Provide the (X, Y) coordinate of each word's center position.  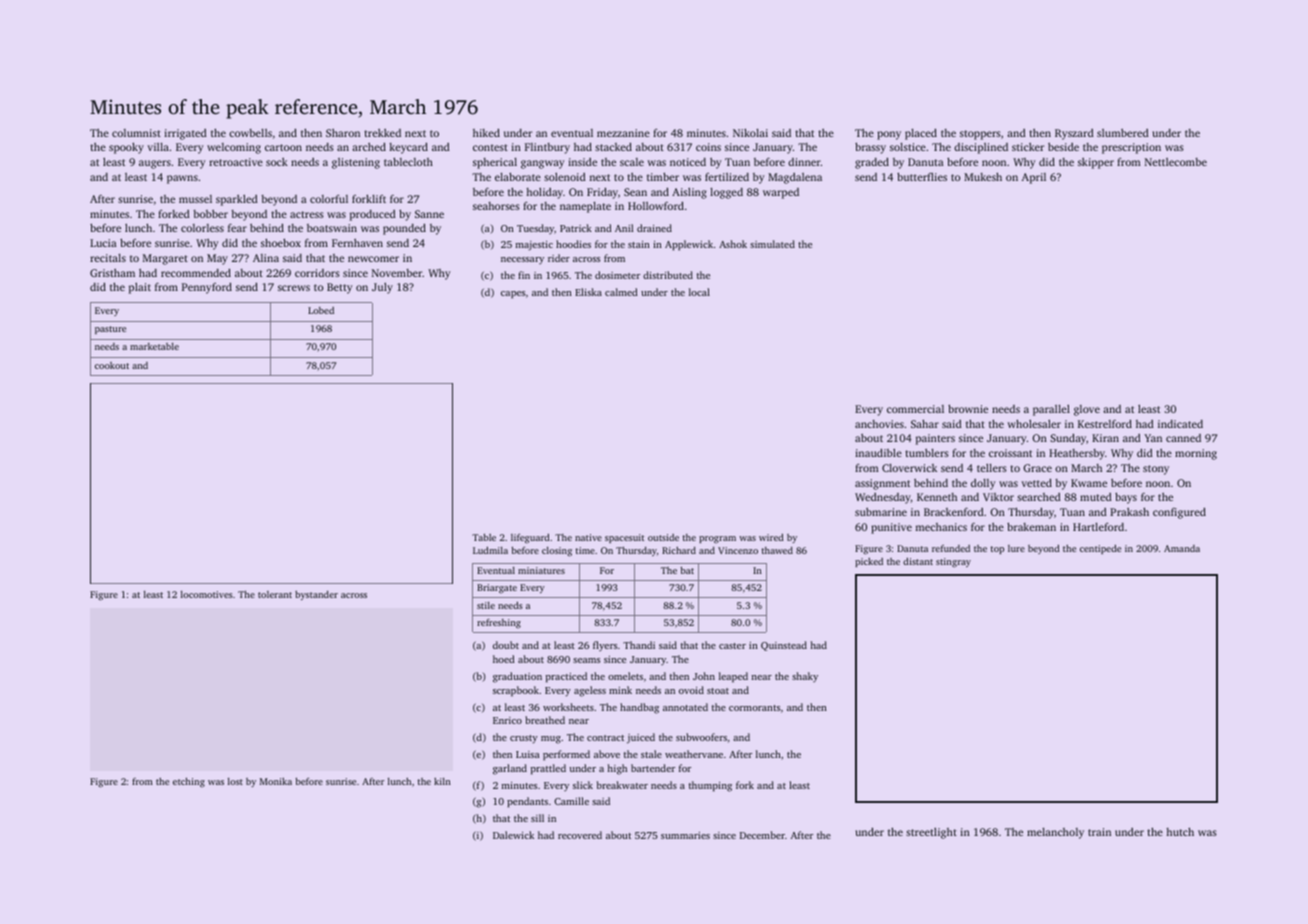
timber (663, 177)
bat (687, 570)
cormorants (754, 708)
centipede (1100, 549)
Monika (276, 781)
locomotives (207, 594)
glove (1087, 410)
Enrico (507, 720)
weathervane (694, 754)
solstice (908, 147)
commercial (915, 409)
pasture (110, 330)
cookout (112, 365)
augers (155, 164)
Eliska (588, 292)
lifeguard (530, 538)
